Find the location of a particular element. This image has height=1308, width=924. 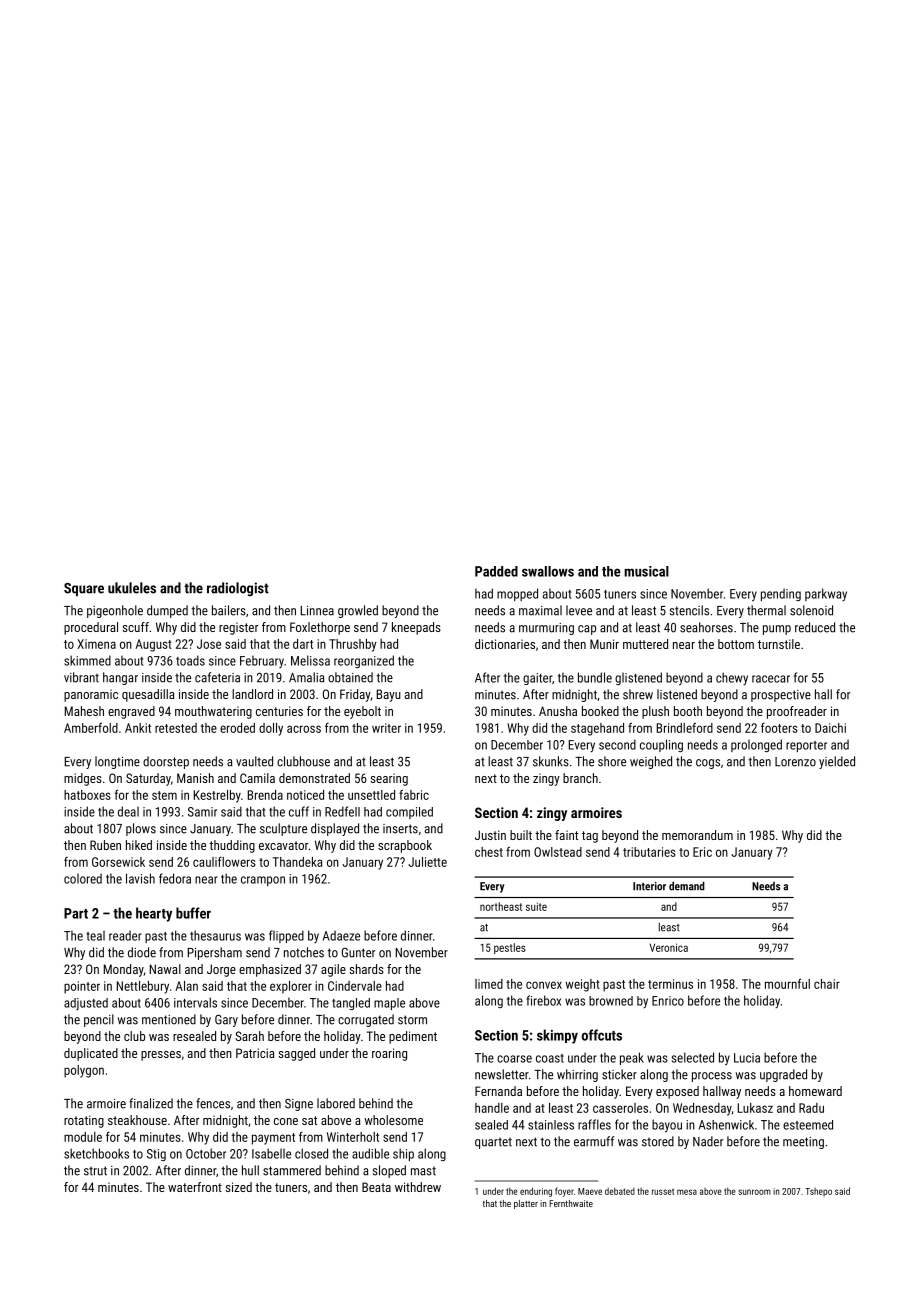

racecar is located at coordinates (771, 679).
